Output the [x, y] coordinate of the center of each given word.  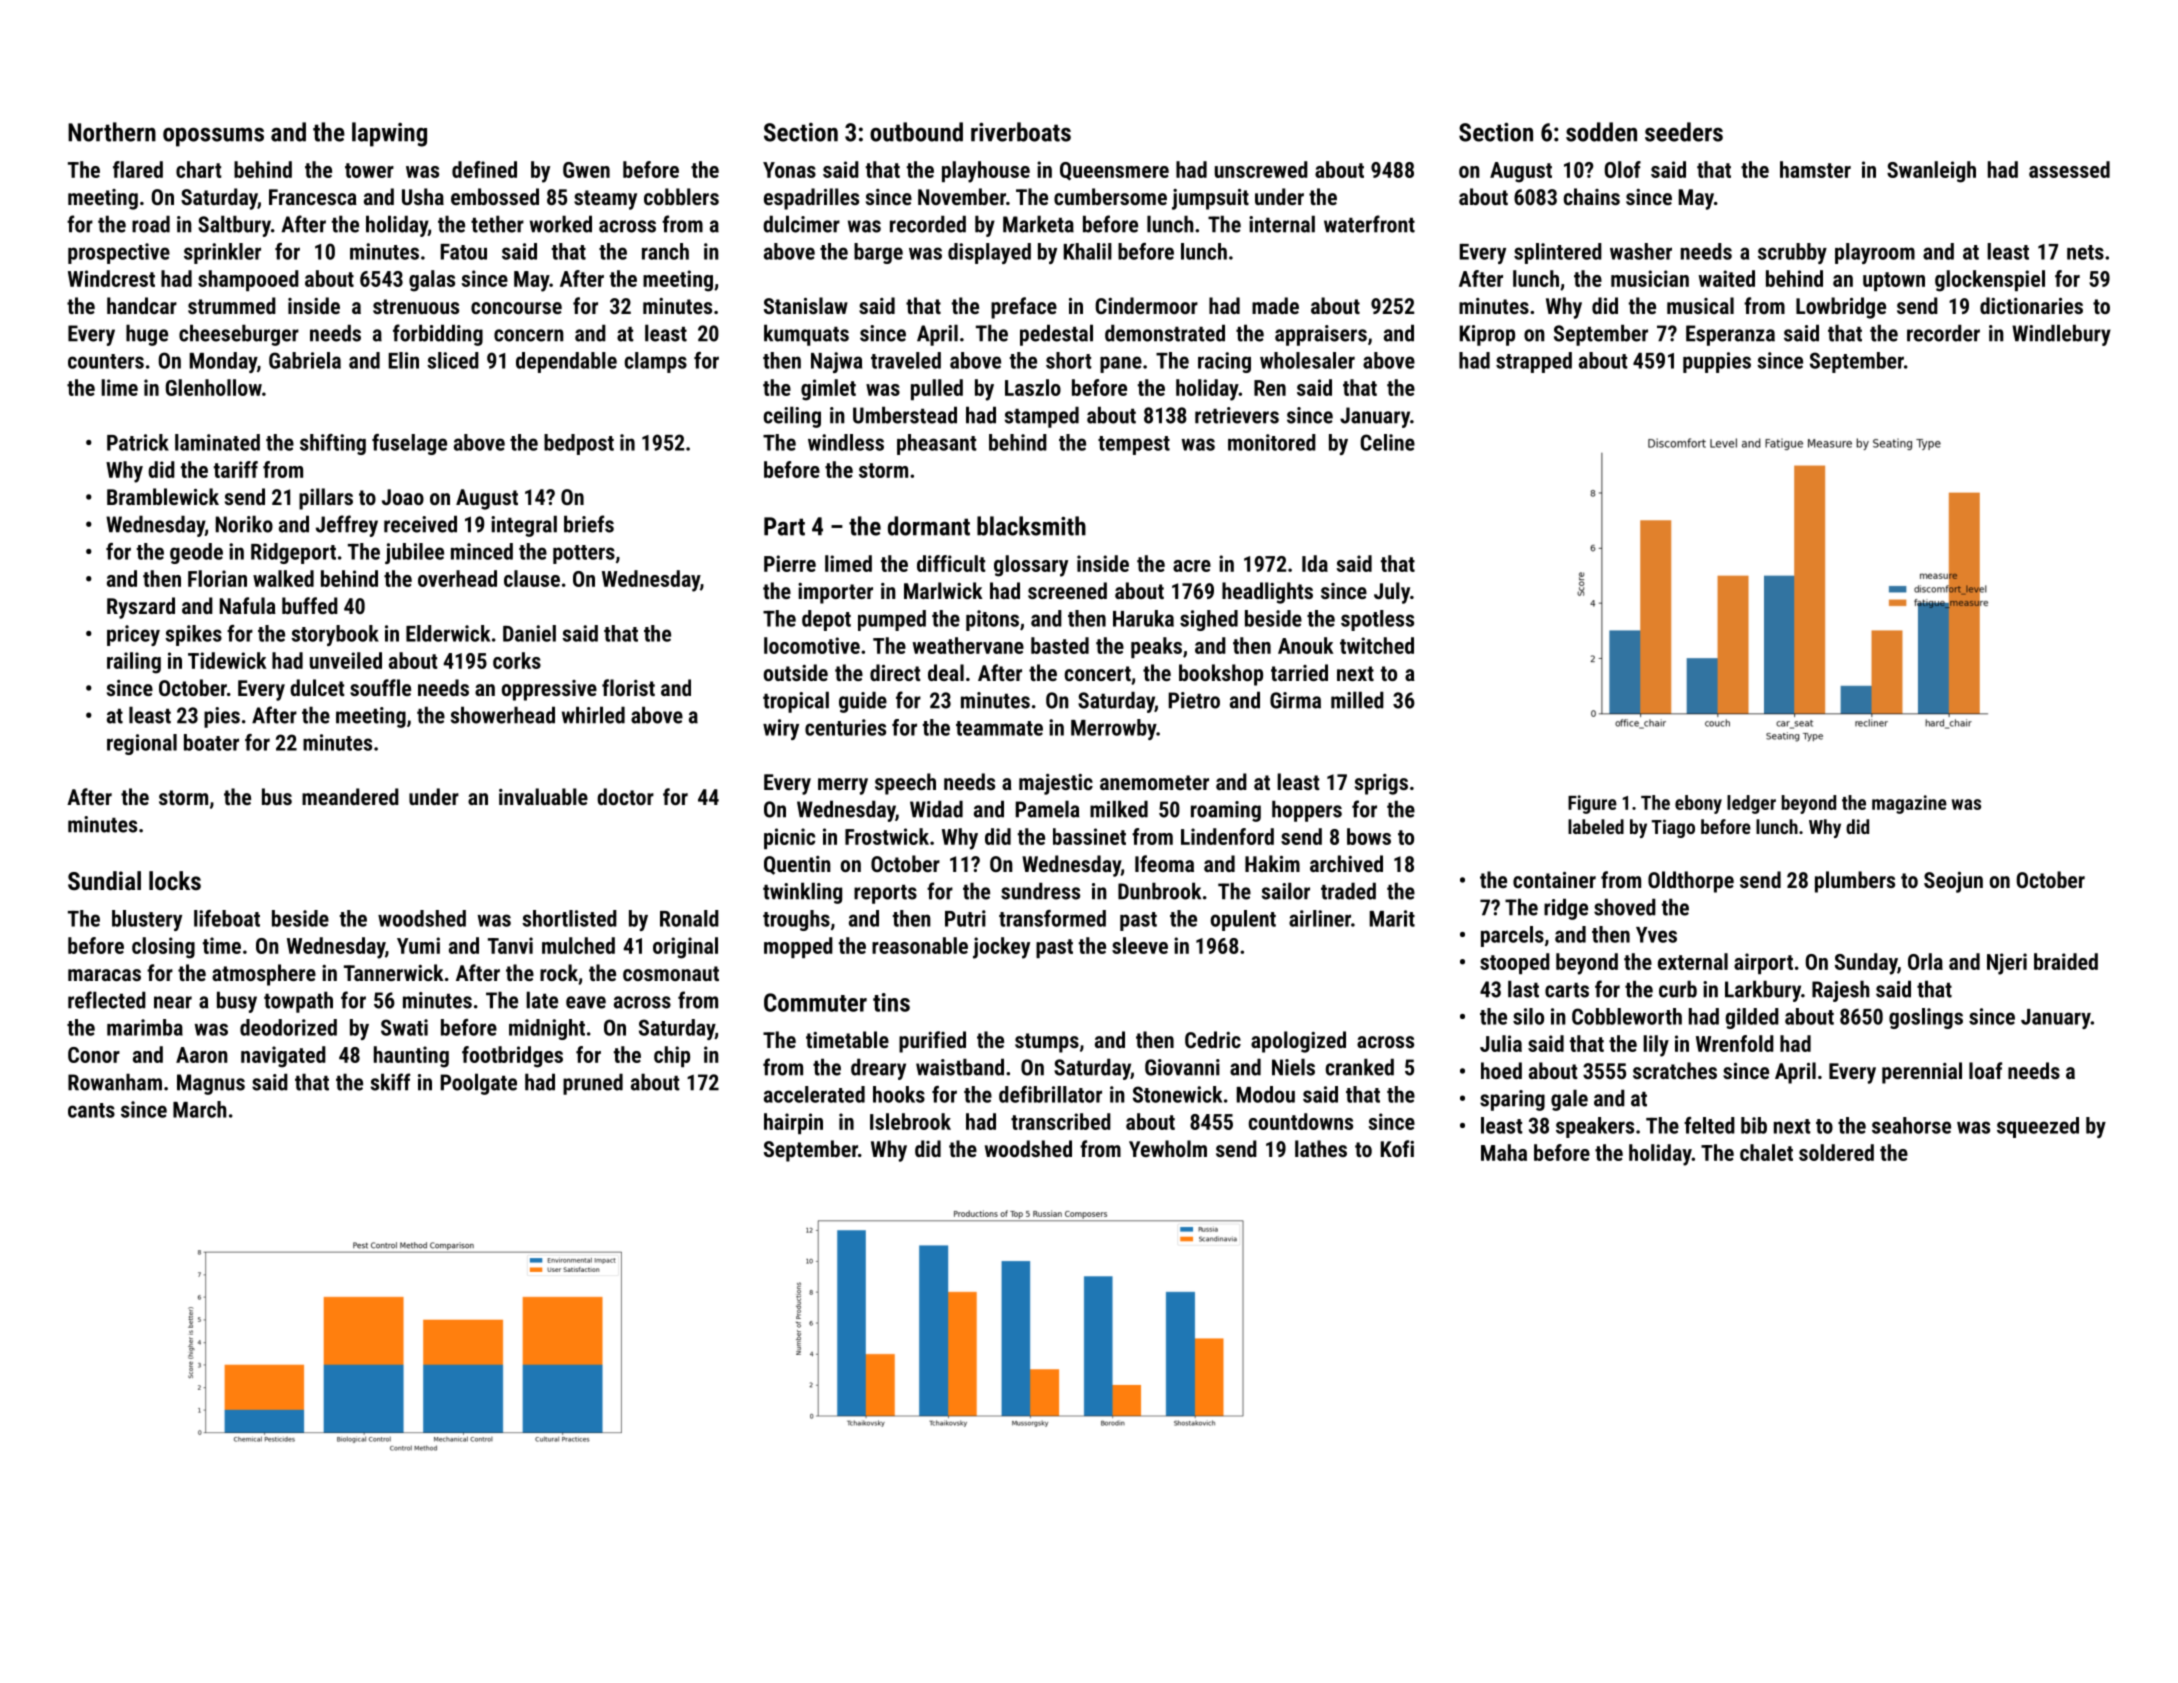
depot [826, 620]
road [151, 224]
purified [932, 1042]
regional [142, 744]
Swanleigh [1931, 172]
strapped [1534, 362]
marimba [145, 1027]
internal [1282, 224]
